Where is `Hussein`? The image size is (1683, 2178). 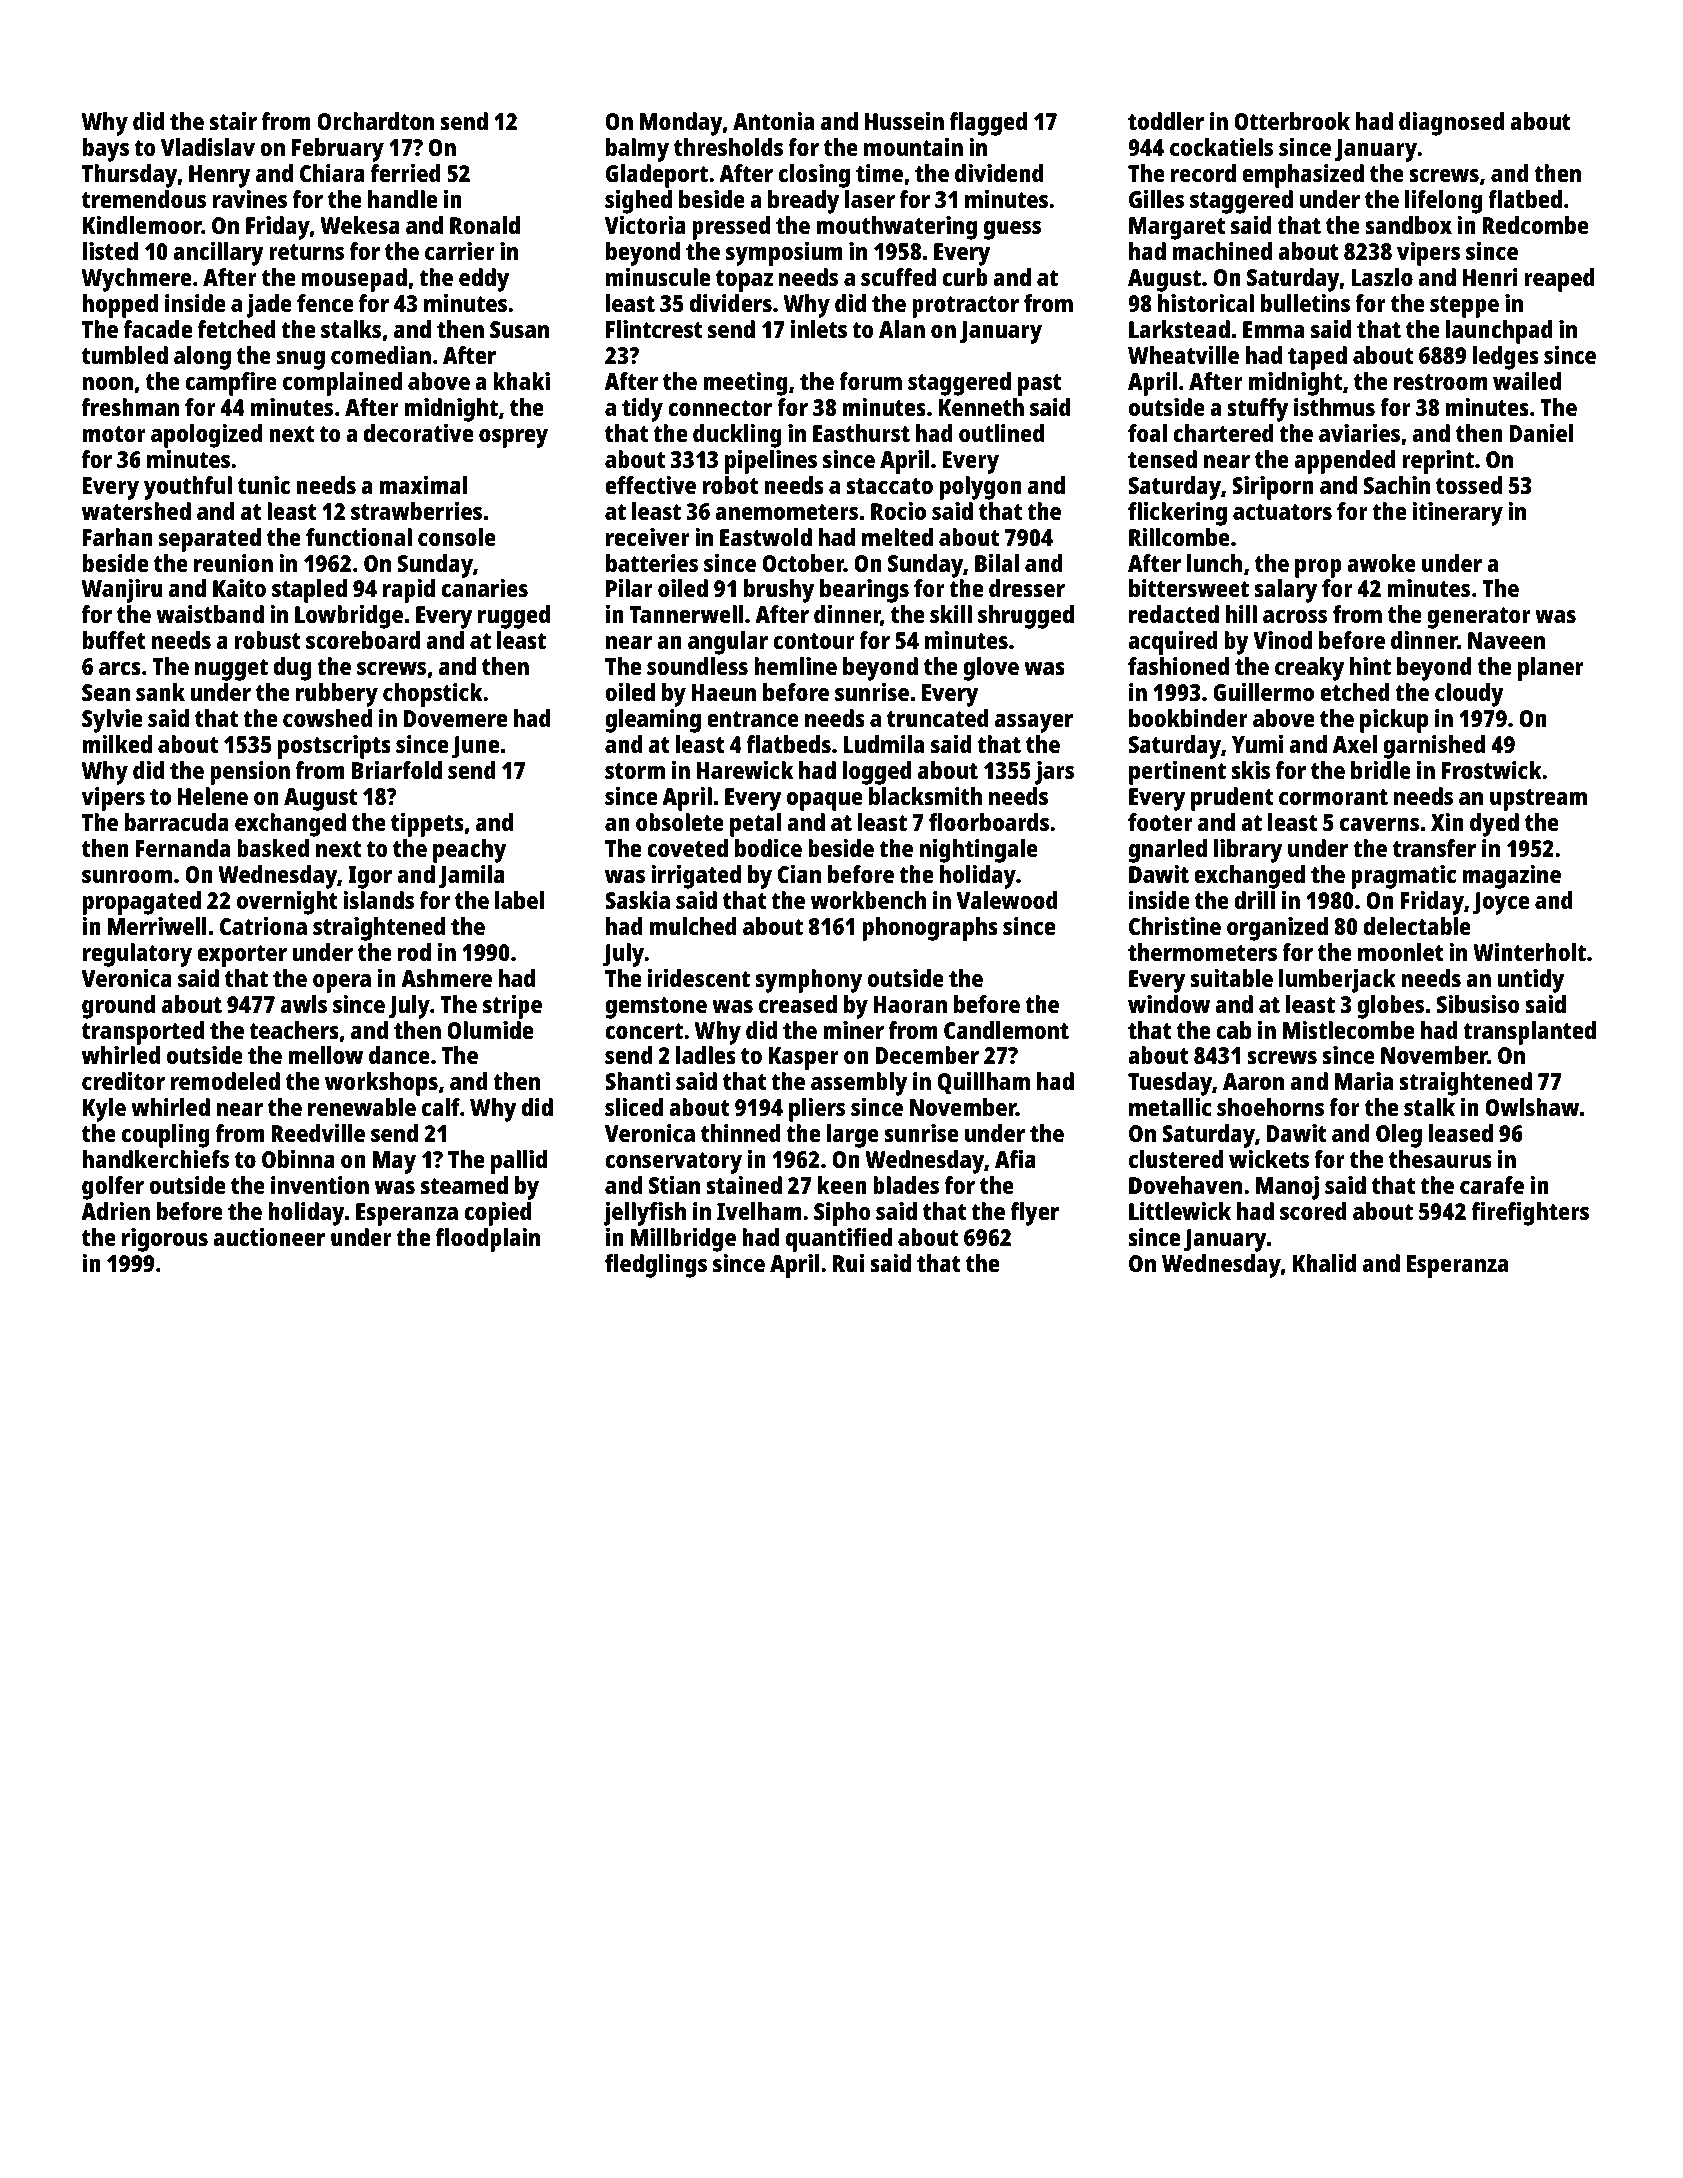
Hussein is located at coordinates (904, 121).
